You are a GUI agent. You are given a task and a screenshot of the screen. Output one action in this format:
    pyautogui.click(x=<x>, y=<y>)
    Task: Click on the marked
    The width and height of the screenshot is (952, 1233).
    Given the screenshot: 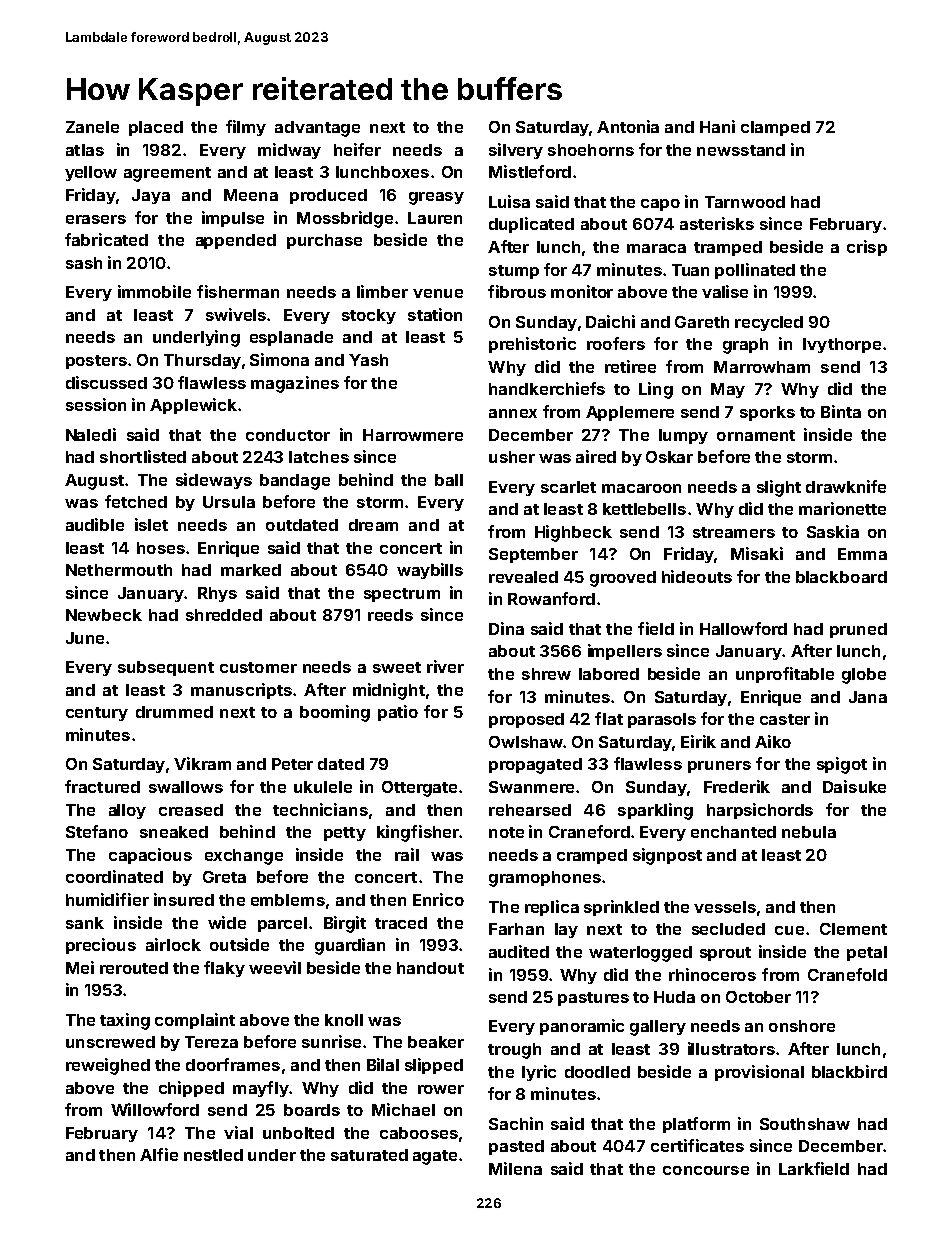 What is the action you would take?
    pyautogui.click(x=251, y=570)
